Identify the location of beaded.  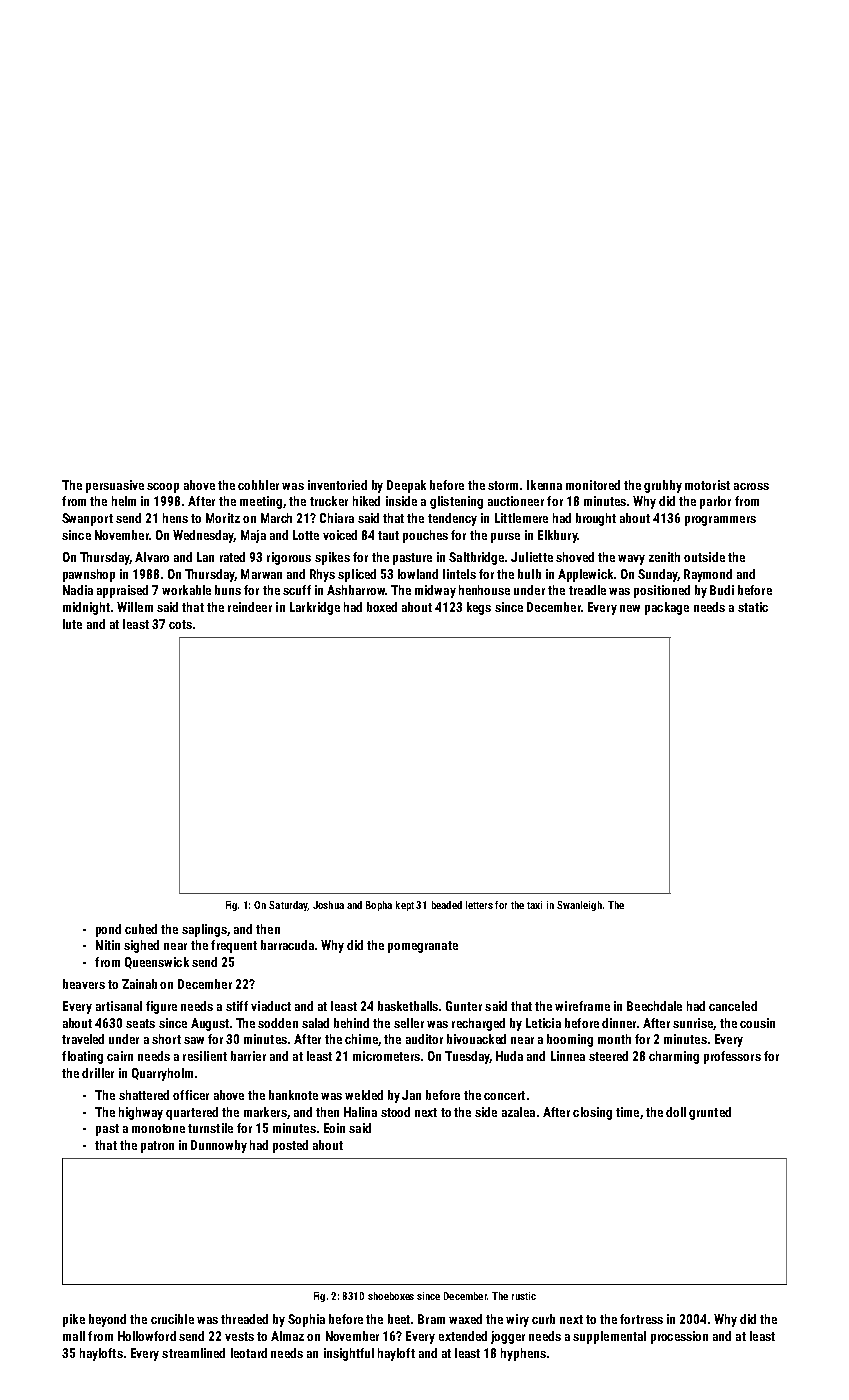
(447, 905).
